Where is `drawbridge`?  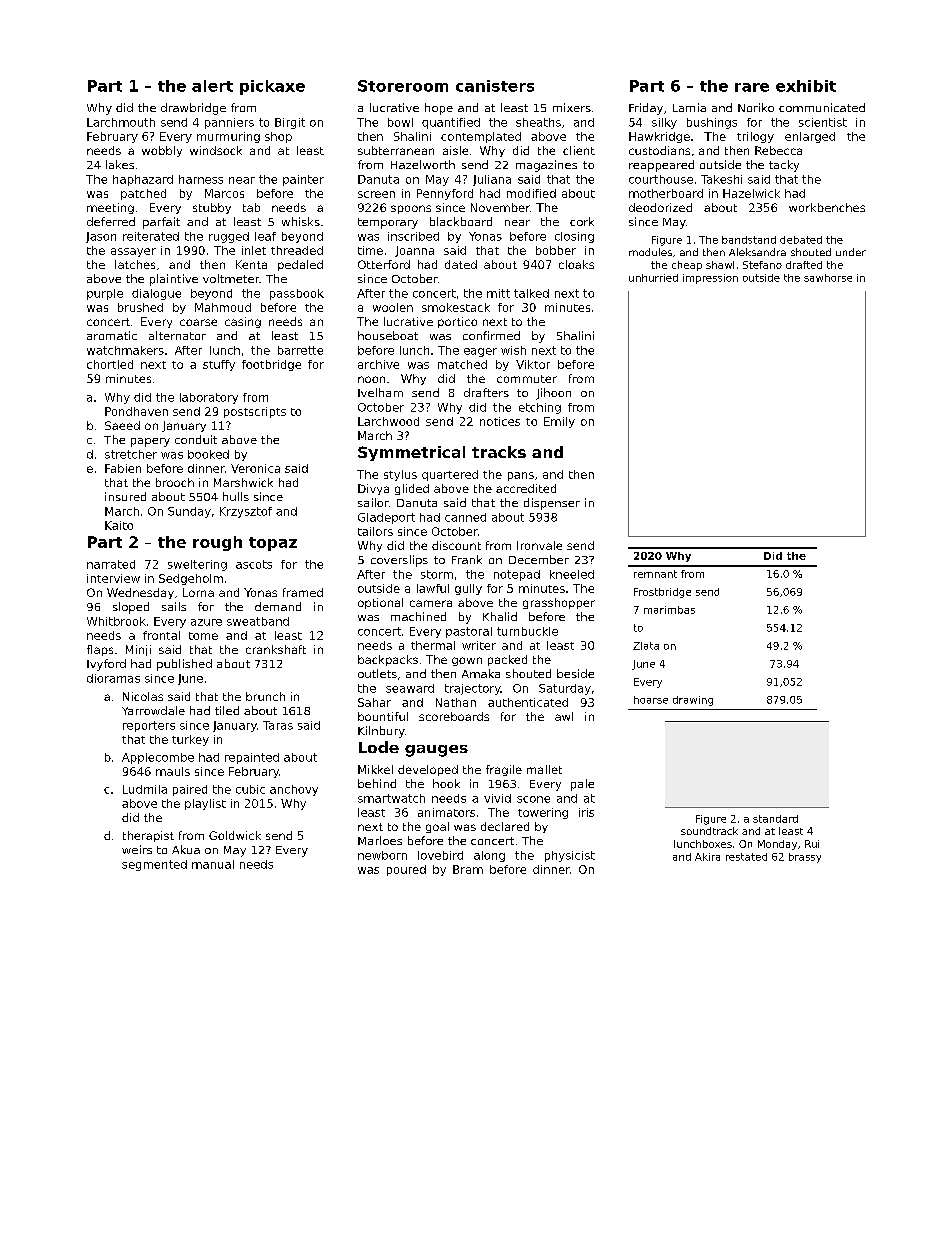 drawbridge is located at coordinates (193, 109).
